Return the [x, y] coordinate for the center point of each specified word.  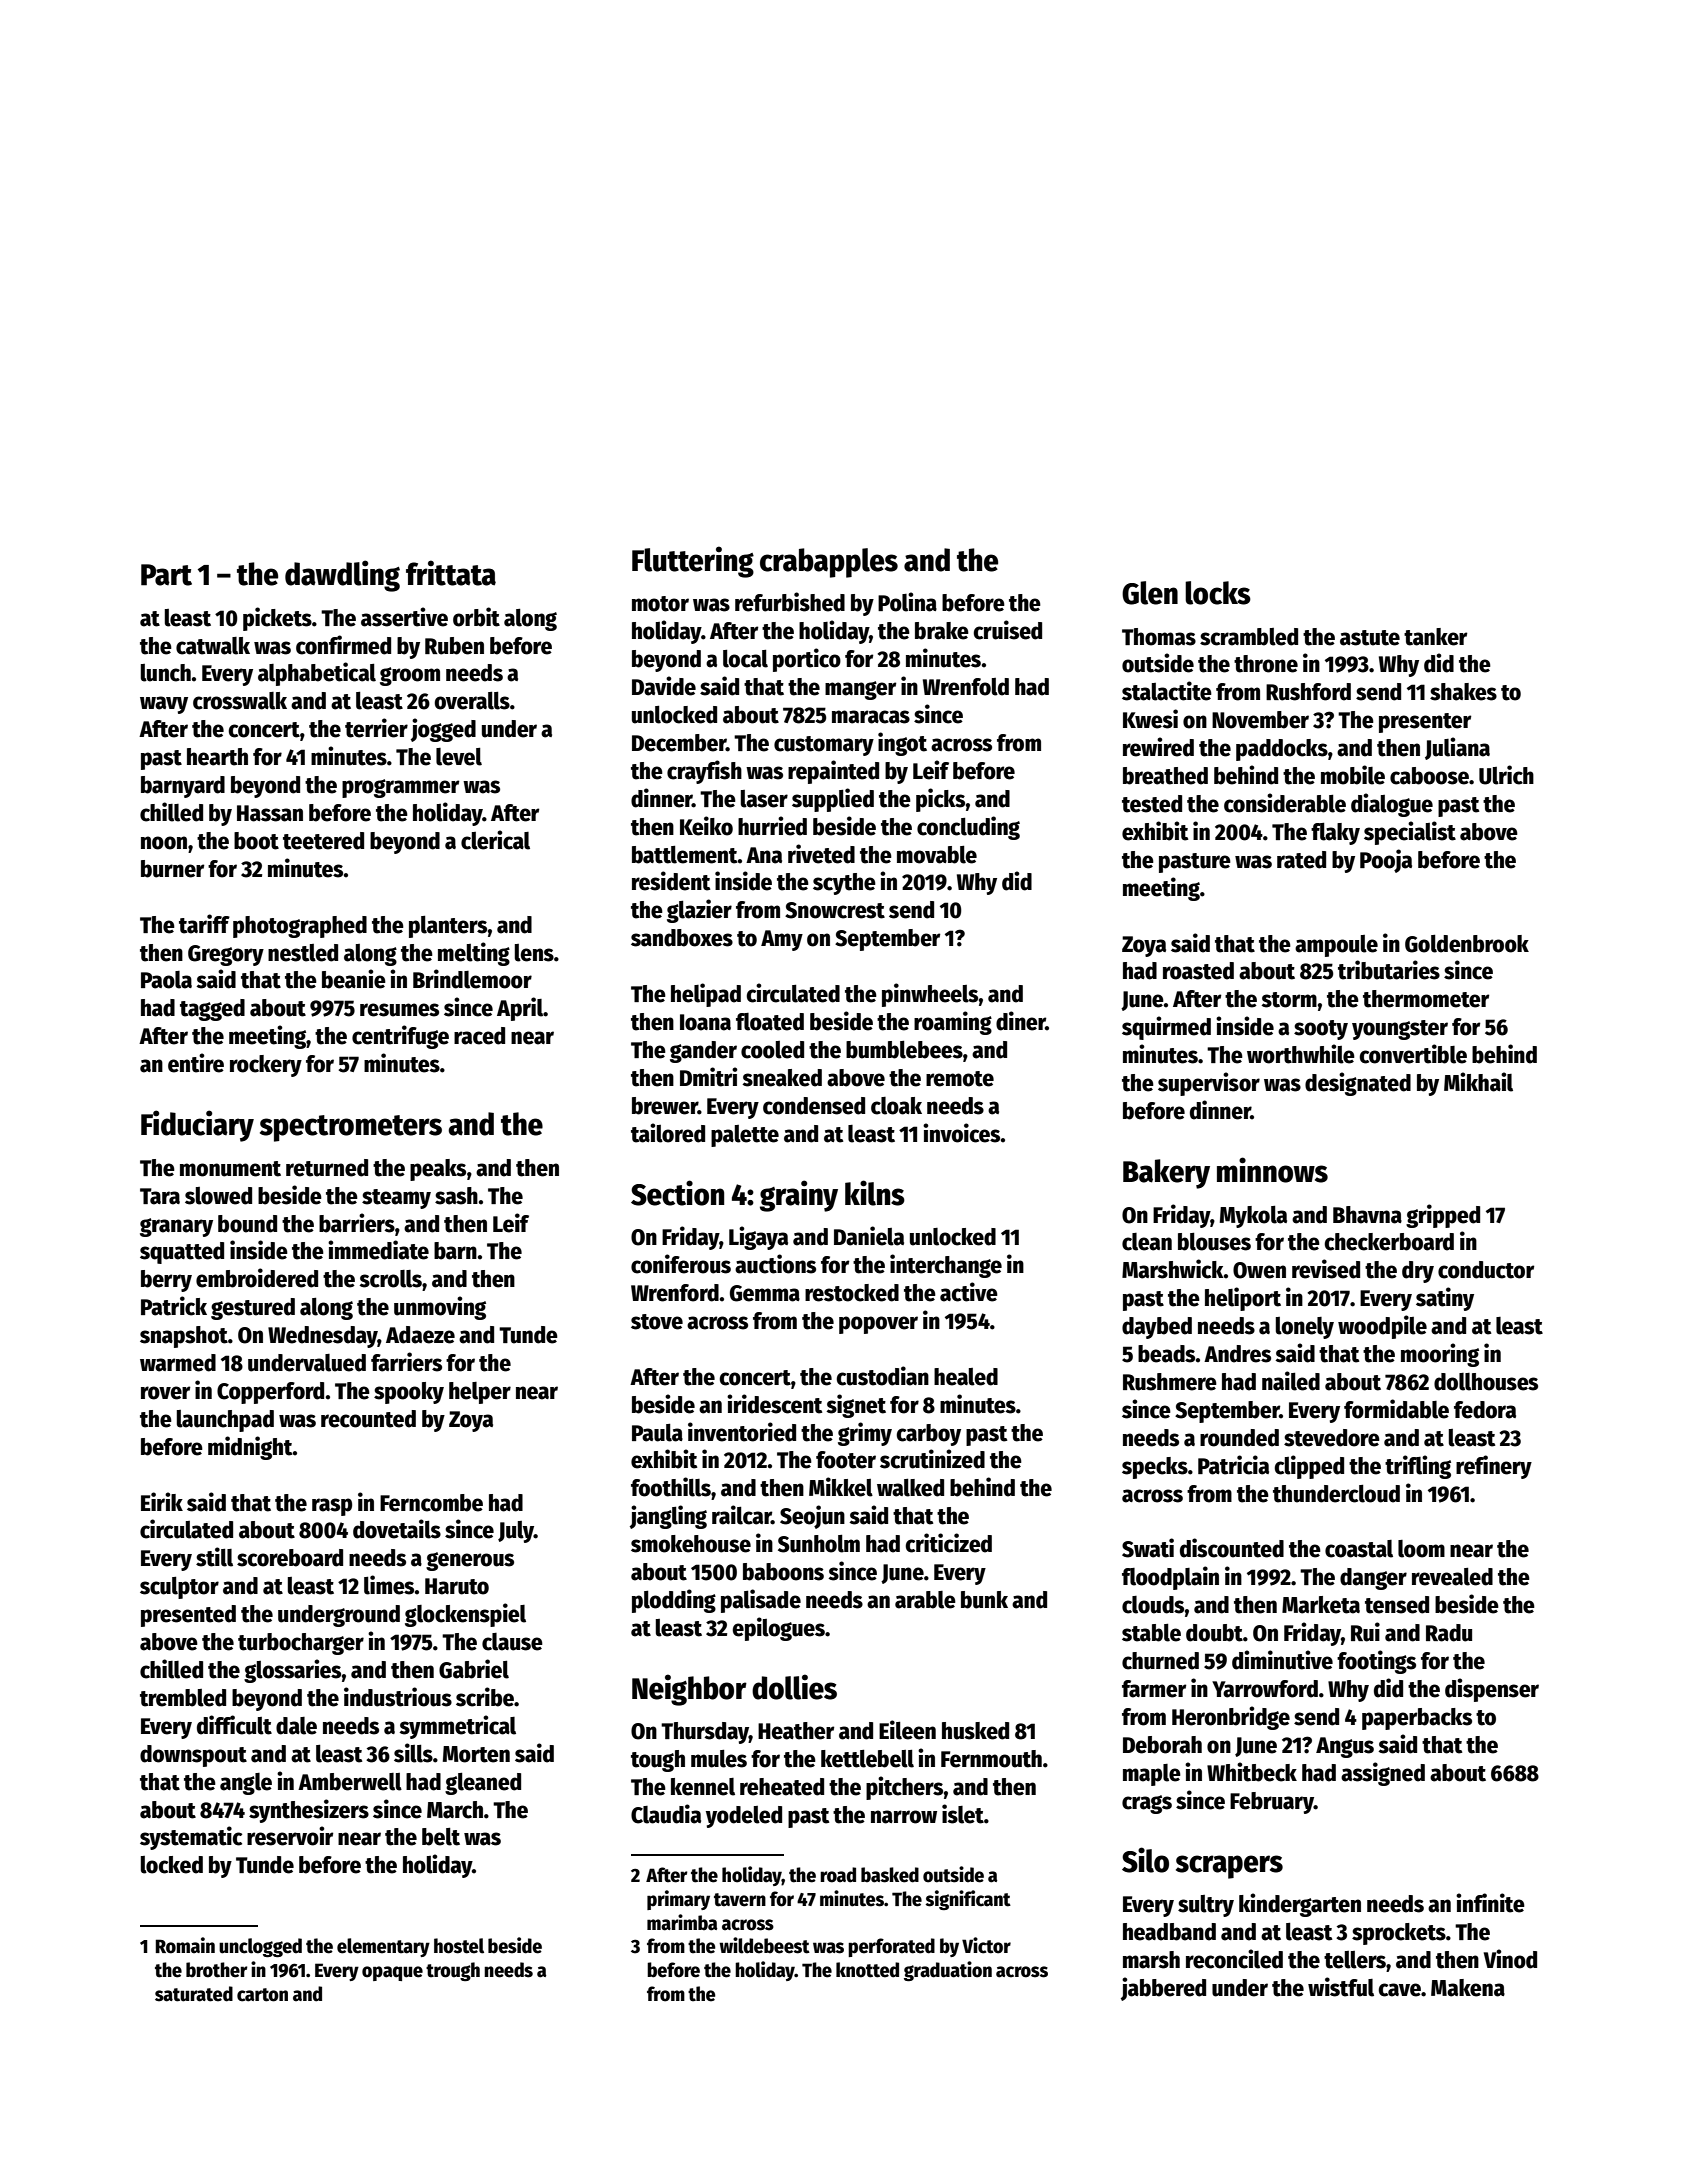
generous [470, 1561]
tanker [1435, 637]
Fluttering [693, 562]
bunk [984, 1600]
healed [966, 1377]
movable [937, 855]
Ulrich [1506, 775]
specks [1155, 1468]
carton [262, 1995]
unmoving [440, 1308]
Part [166, 575]
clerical [495, 840]
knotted [867, 1970]
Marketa [1321, 1605]
